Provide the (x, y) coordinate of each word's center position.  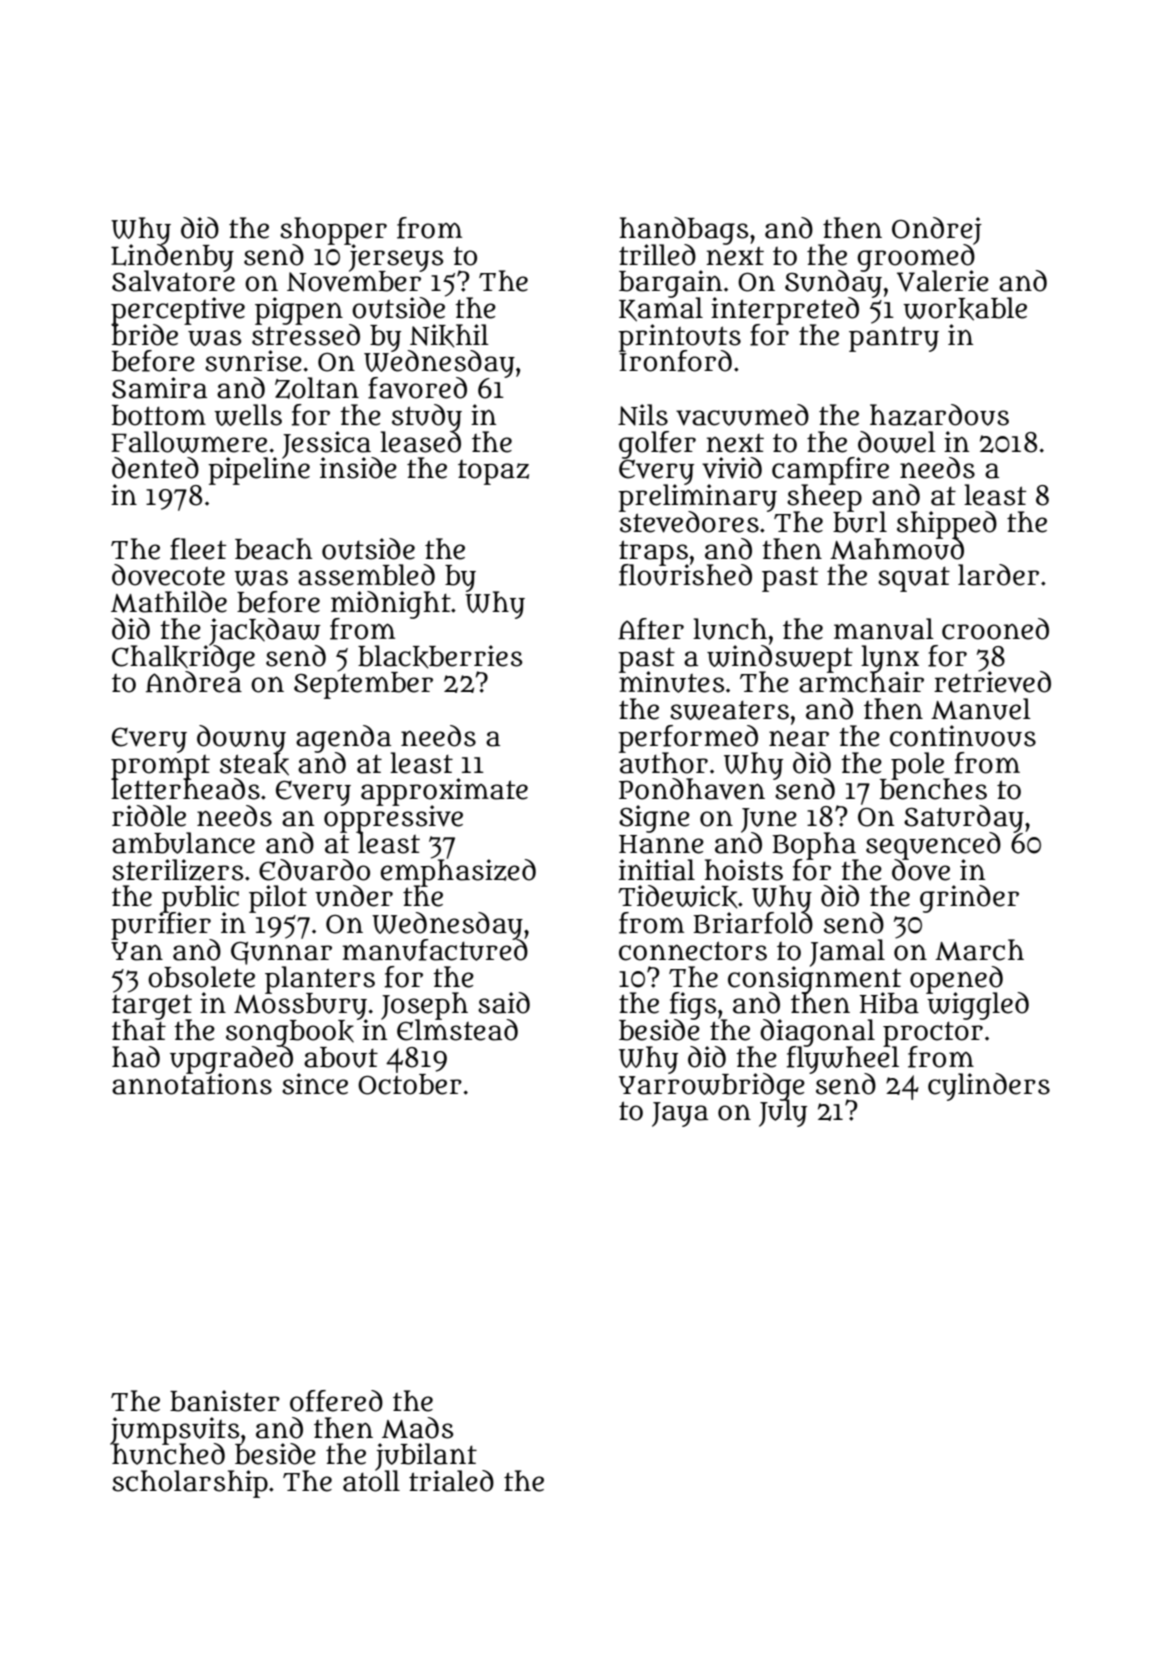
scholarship (190, 1484)
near (799, 738)
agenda (343, 738)
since (315, 1084)
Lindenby (172, 257)
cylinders (989, 1087)
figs (693, 1005)
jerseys (394, 257)
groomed (916, 257)
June (769, 820)
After (651, 629)
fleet (198, 549)
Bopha (814, 845)
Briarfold (753, 923)
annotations (192, 1084)
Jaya (680, 1114)
